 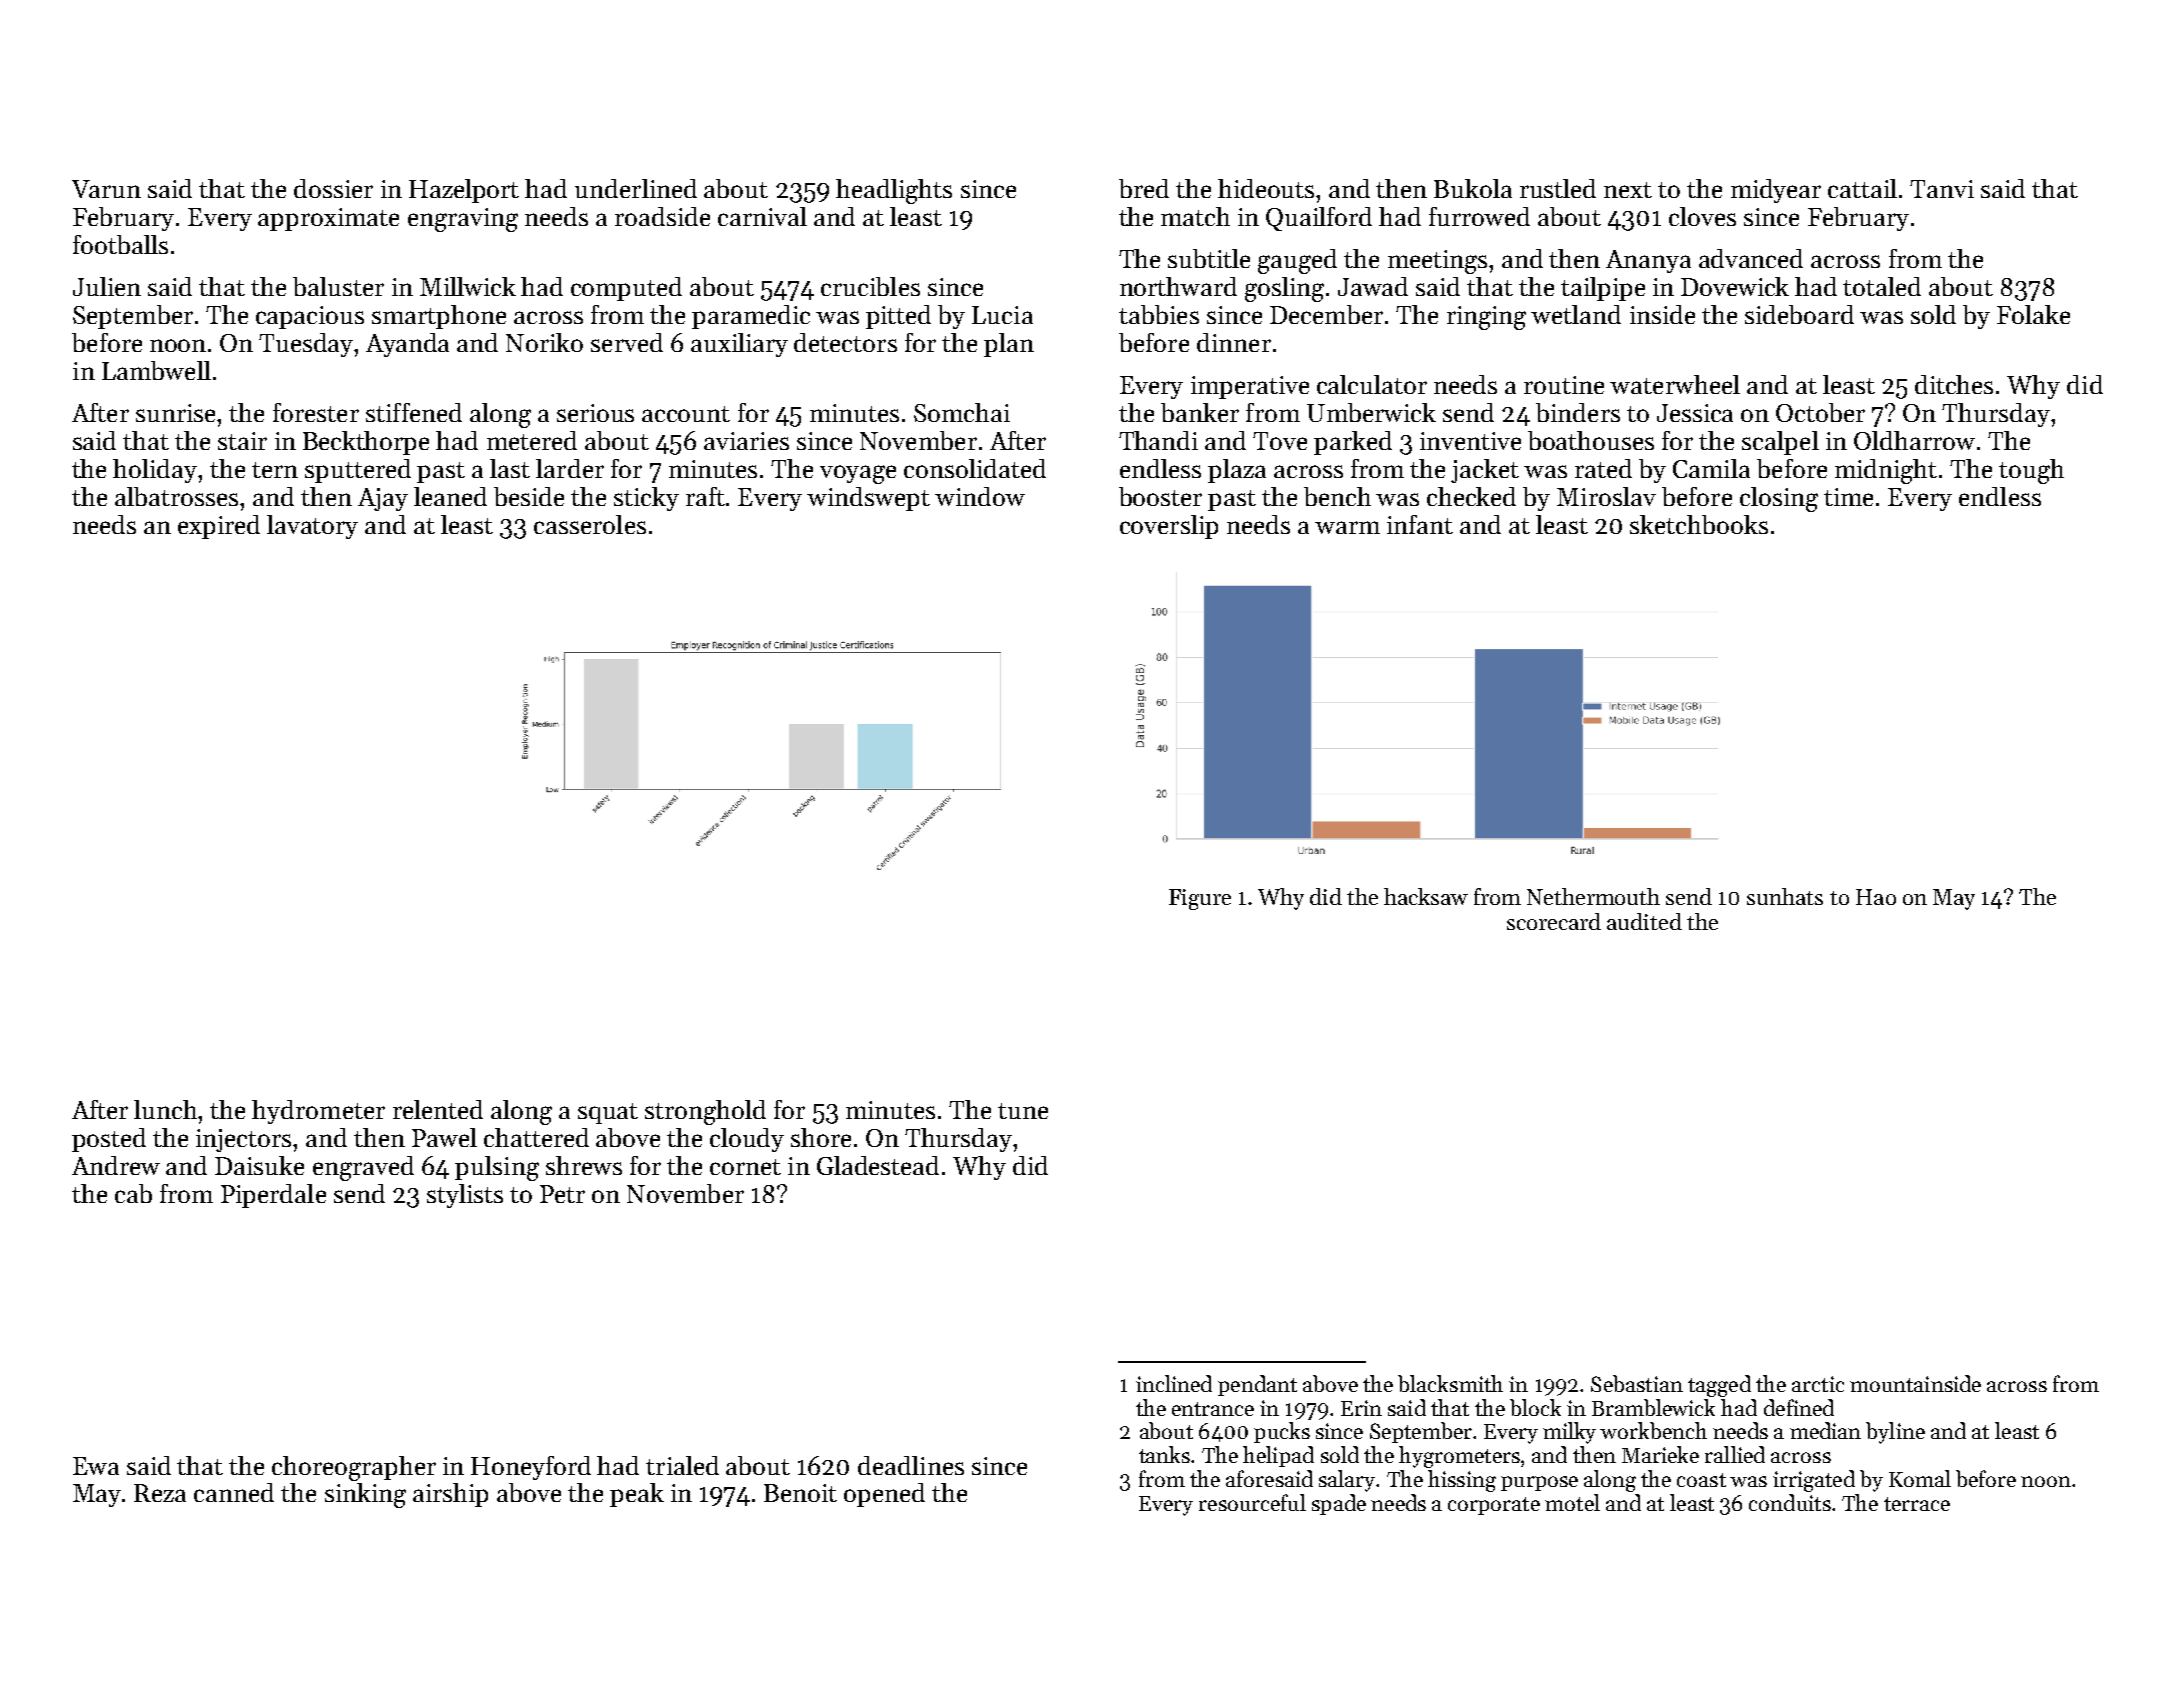 What do you see at coordinates (1200, 899) in the screenshot?
I see `Figure` at bounding box center [1200, 899].
